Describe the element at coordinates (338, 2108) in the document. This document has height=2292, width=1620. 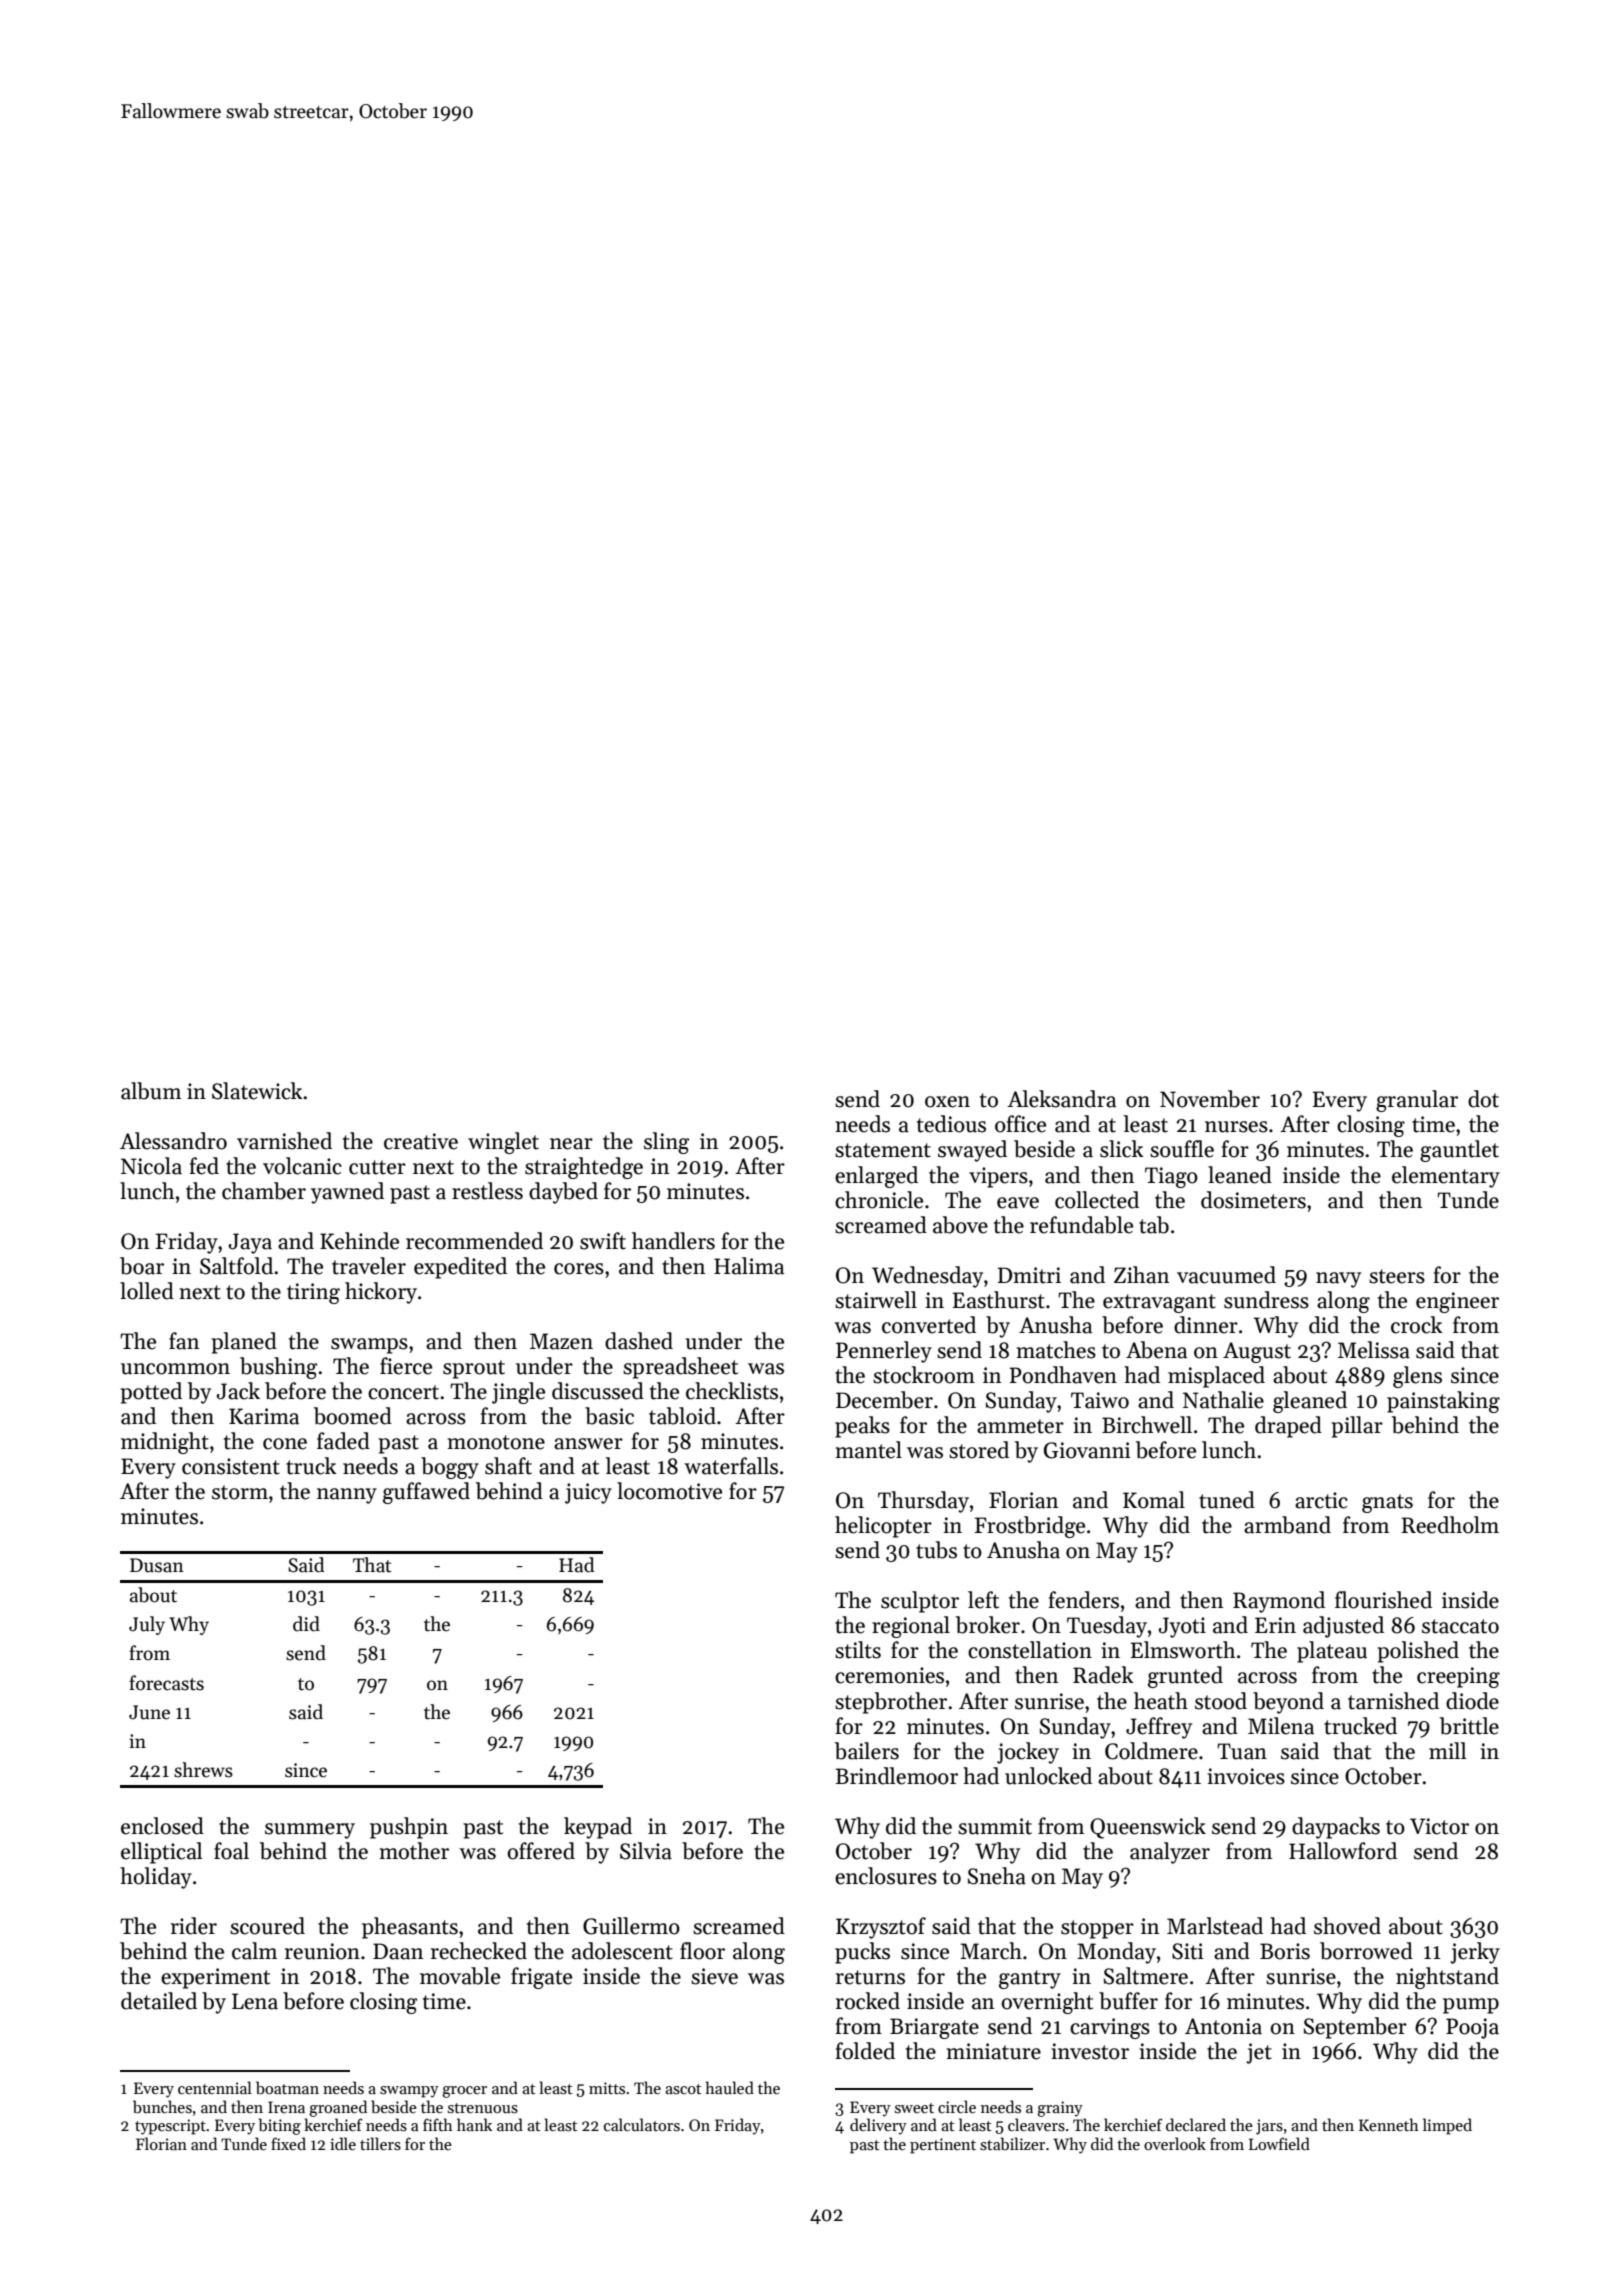
I see `groaned` at that location.
